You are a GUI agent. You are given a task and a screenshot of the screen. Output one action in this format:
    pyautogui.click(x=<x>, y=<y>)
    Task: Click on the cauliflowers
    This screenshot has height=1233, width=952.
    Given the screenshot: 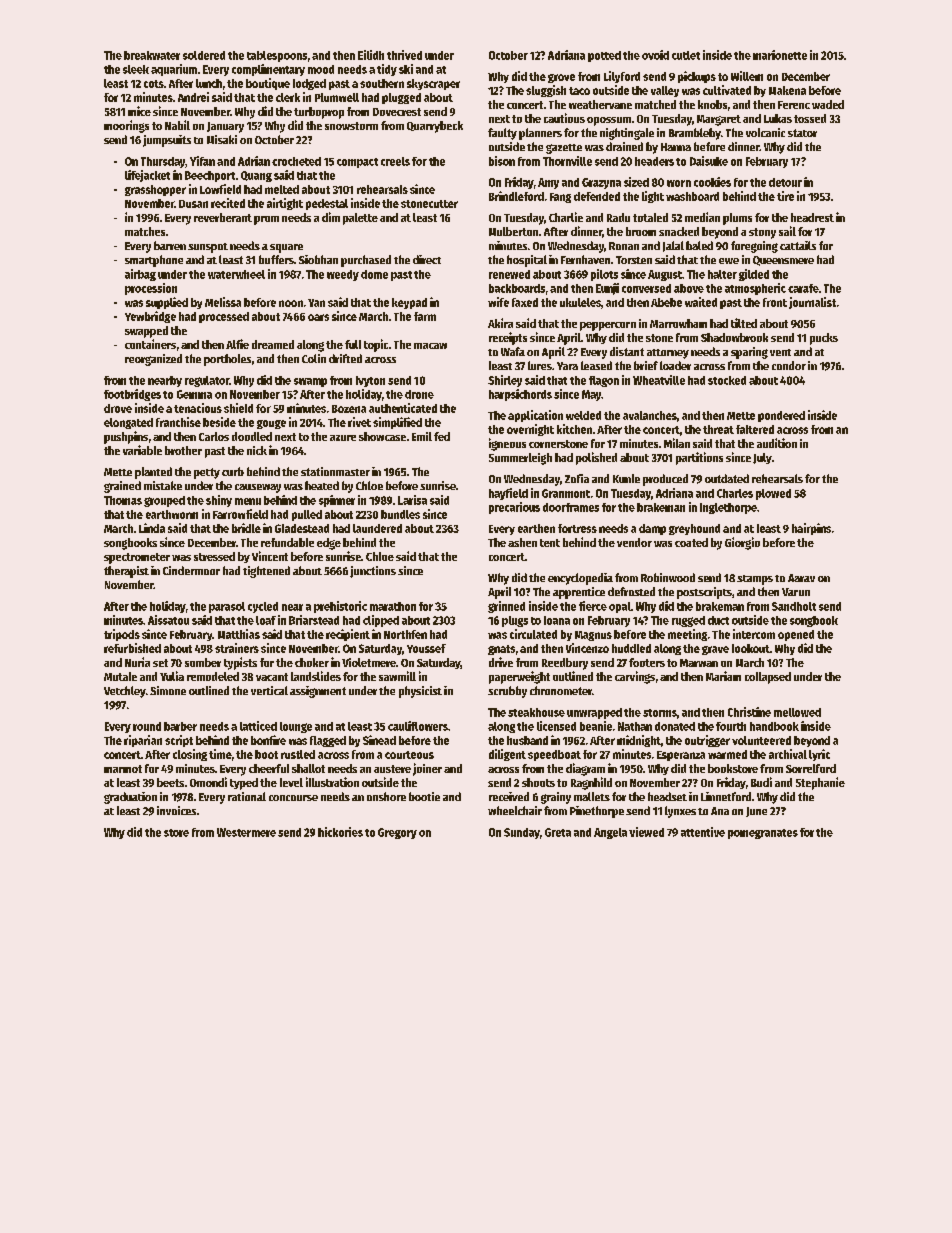 What is the action you would take?
    pyautogui.click(x=418, y=726)
